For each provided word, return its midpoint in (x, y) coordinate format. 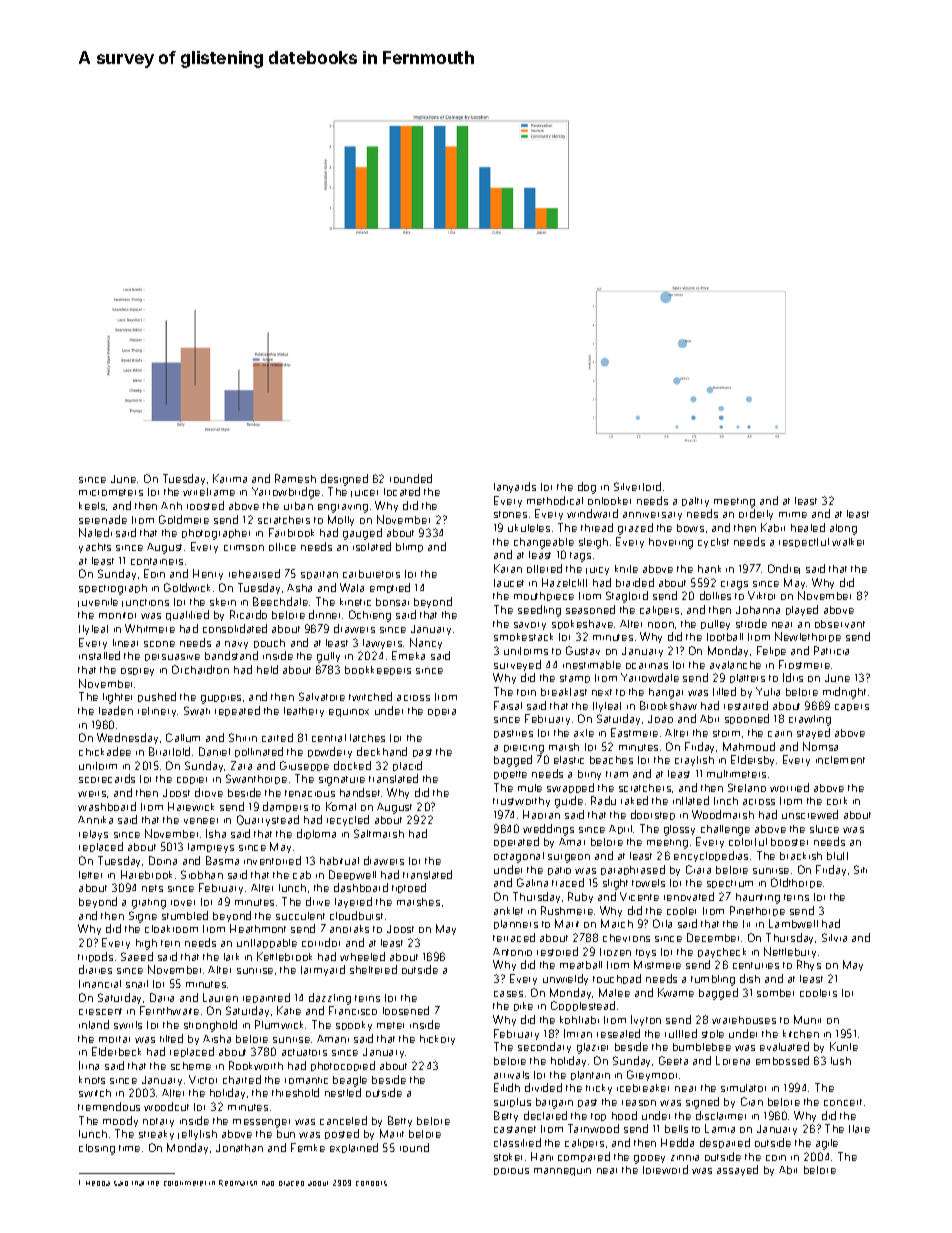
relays (93, 835)
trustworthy (521, 802)
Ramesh (295, 478)
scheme (191, 1066)
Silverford (637, 486)
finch (726, 801)
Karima (230, 478)
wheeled (362, 956)
